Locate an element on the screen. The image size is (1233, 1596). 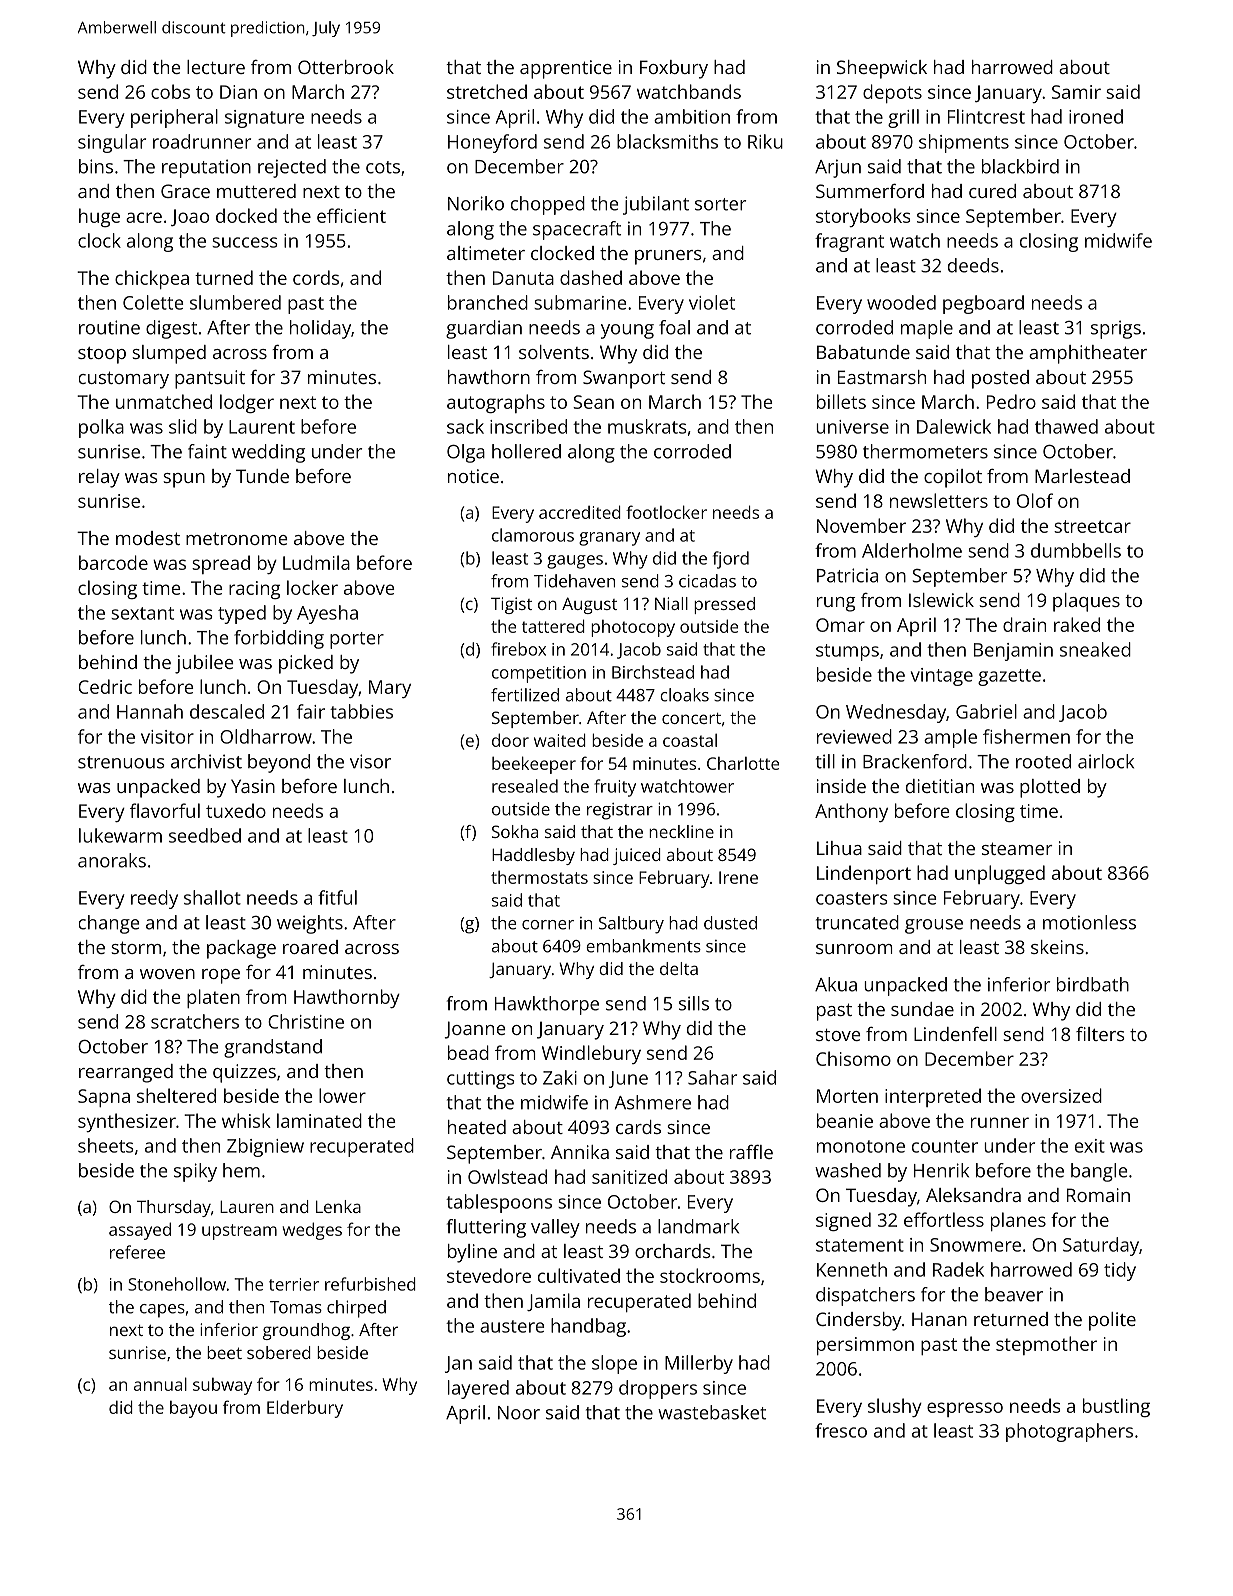
fertilized is located at coordinates (525, 695).
